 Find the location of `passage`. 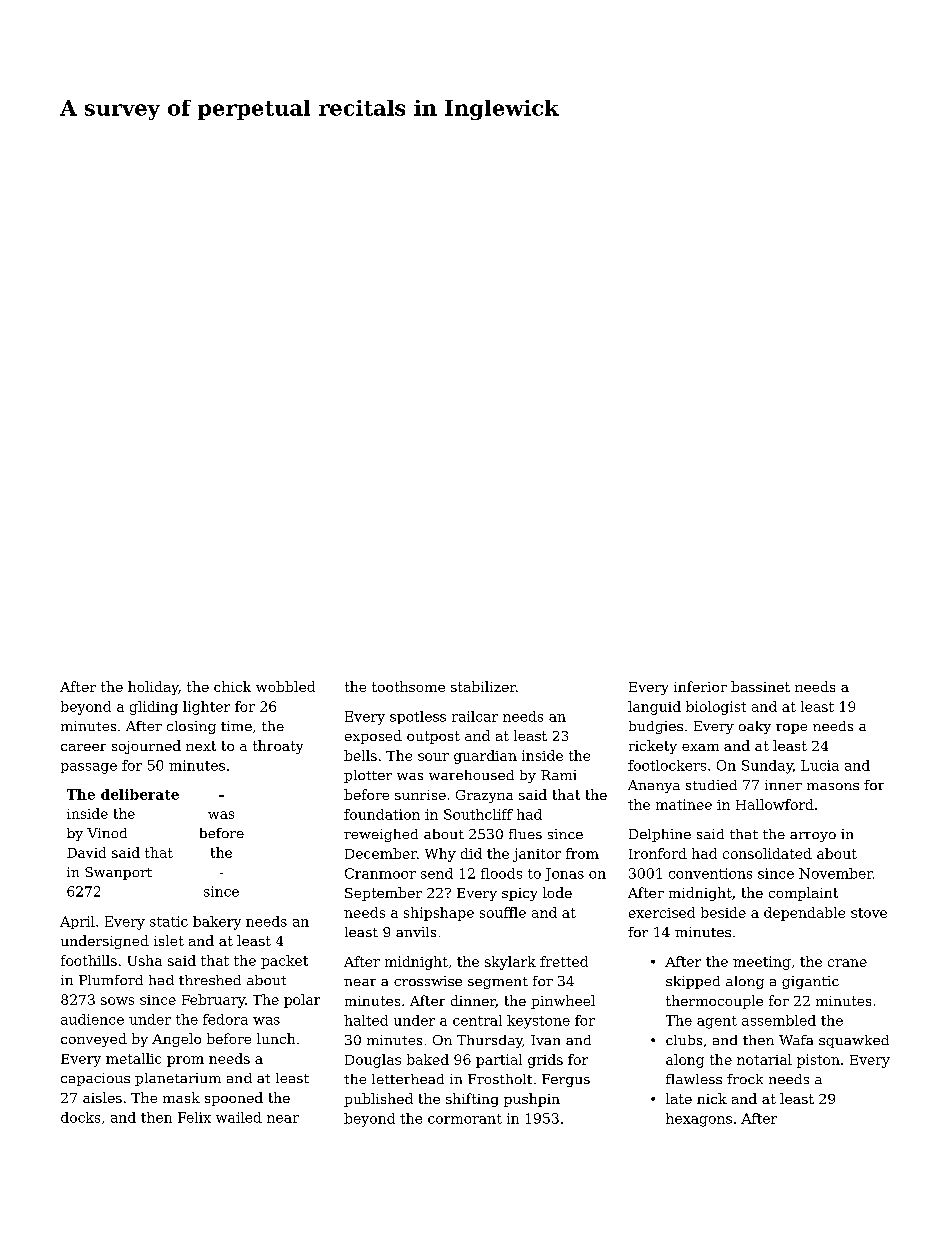

passage is located at coordinates (89, 768).
